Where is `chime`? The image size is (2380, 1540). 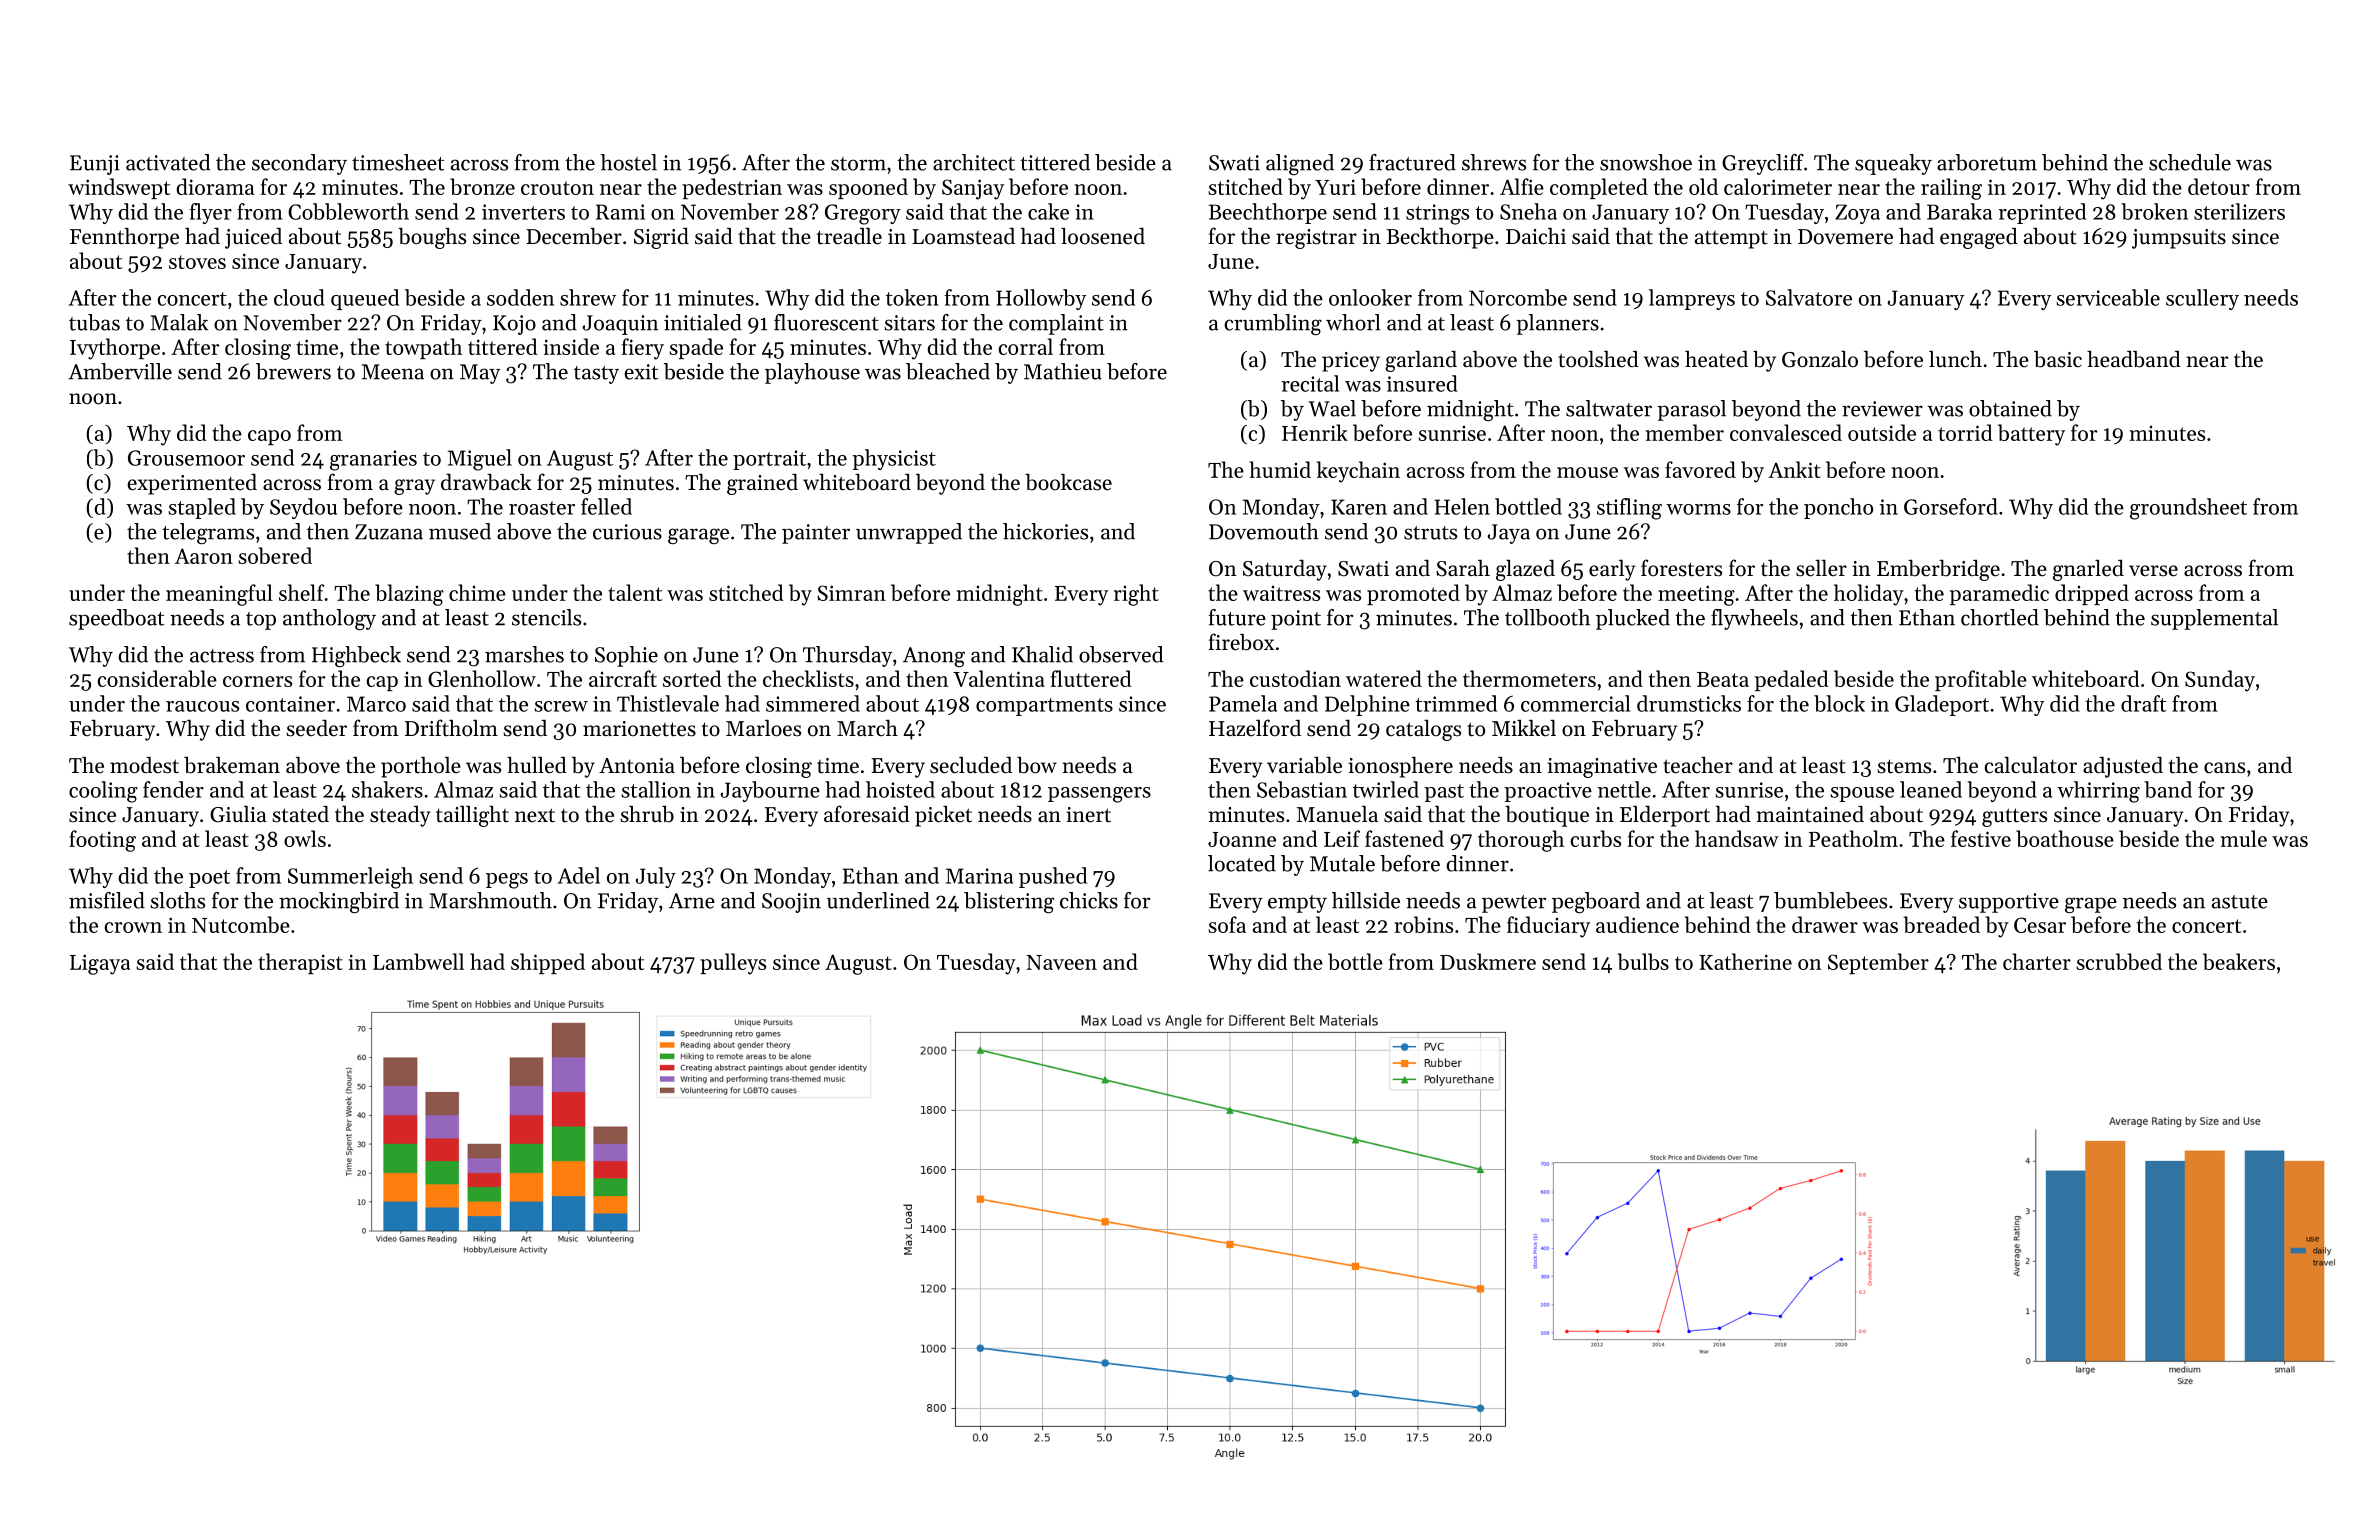
chime is located at coordinates (477, 592).
